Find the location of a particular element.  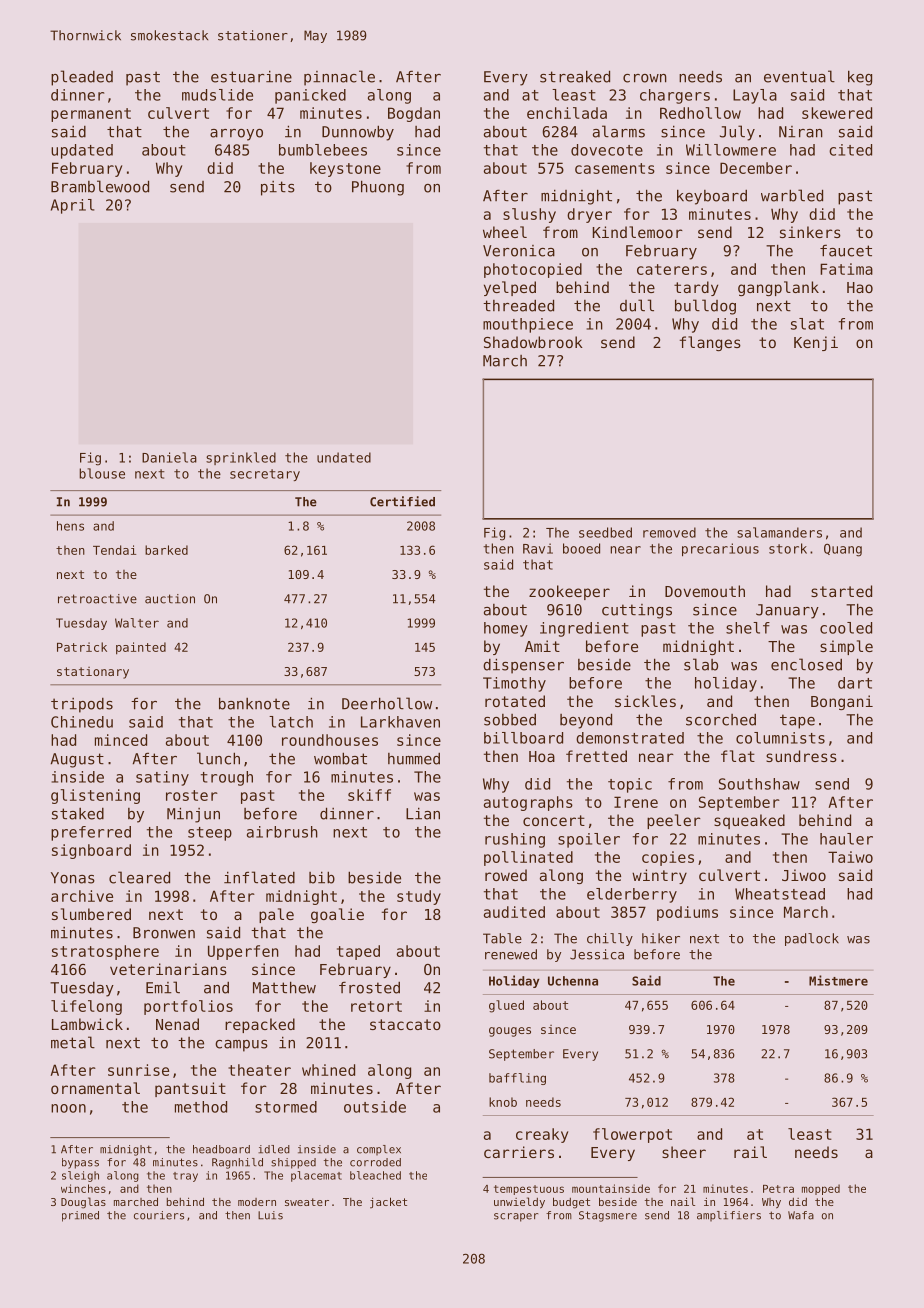

Timothy is located at coordinates (514, 684).
